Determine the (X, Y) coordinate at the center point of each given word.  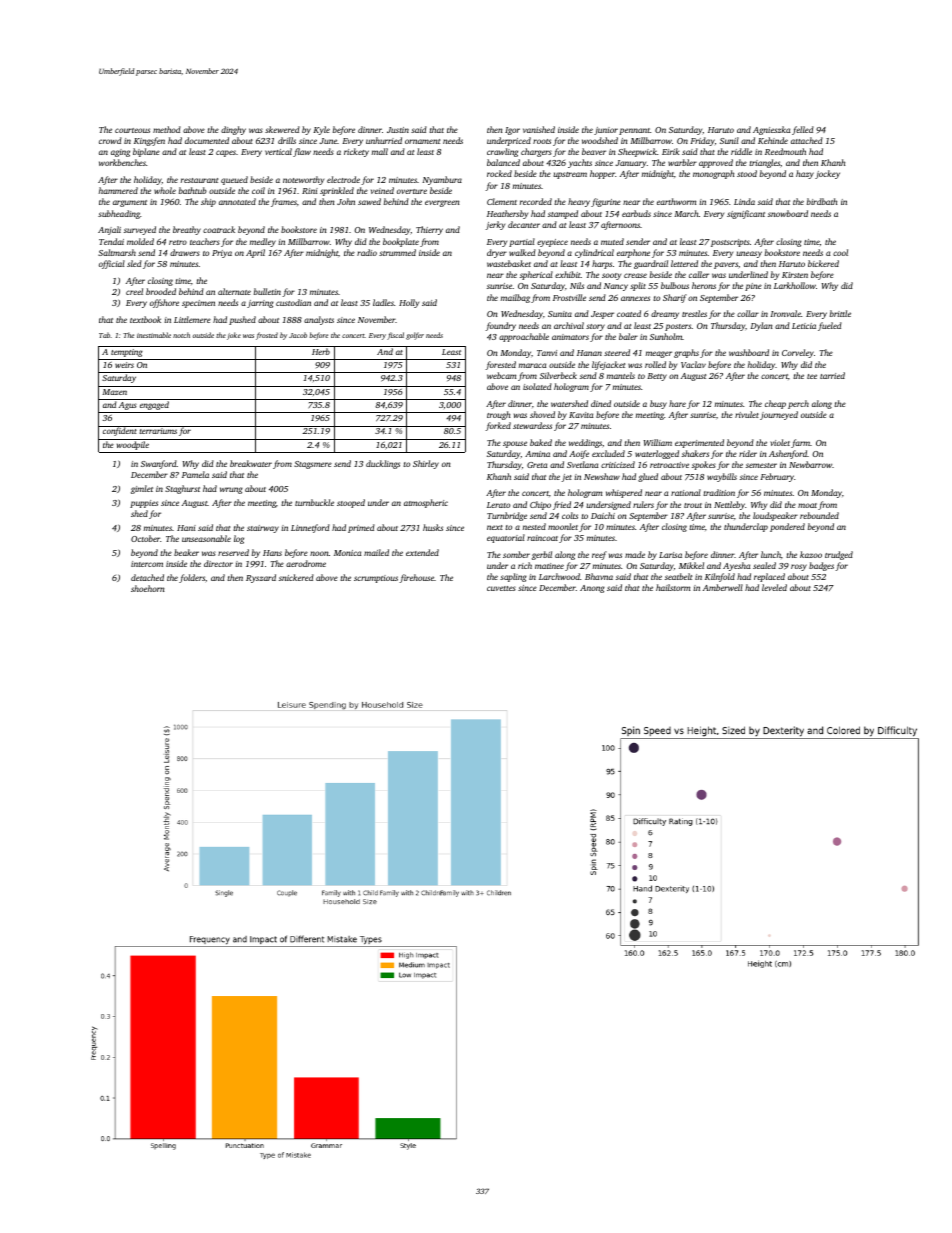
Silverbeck (558, 375)
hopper (602, 174)
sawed (369, 201)
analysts (319, 320)
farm (800, 443)
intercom (147, 564)
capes (226, 153)
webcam (501, 375)
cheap (775, 404)
